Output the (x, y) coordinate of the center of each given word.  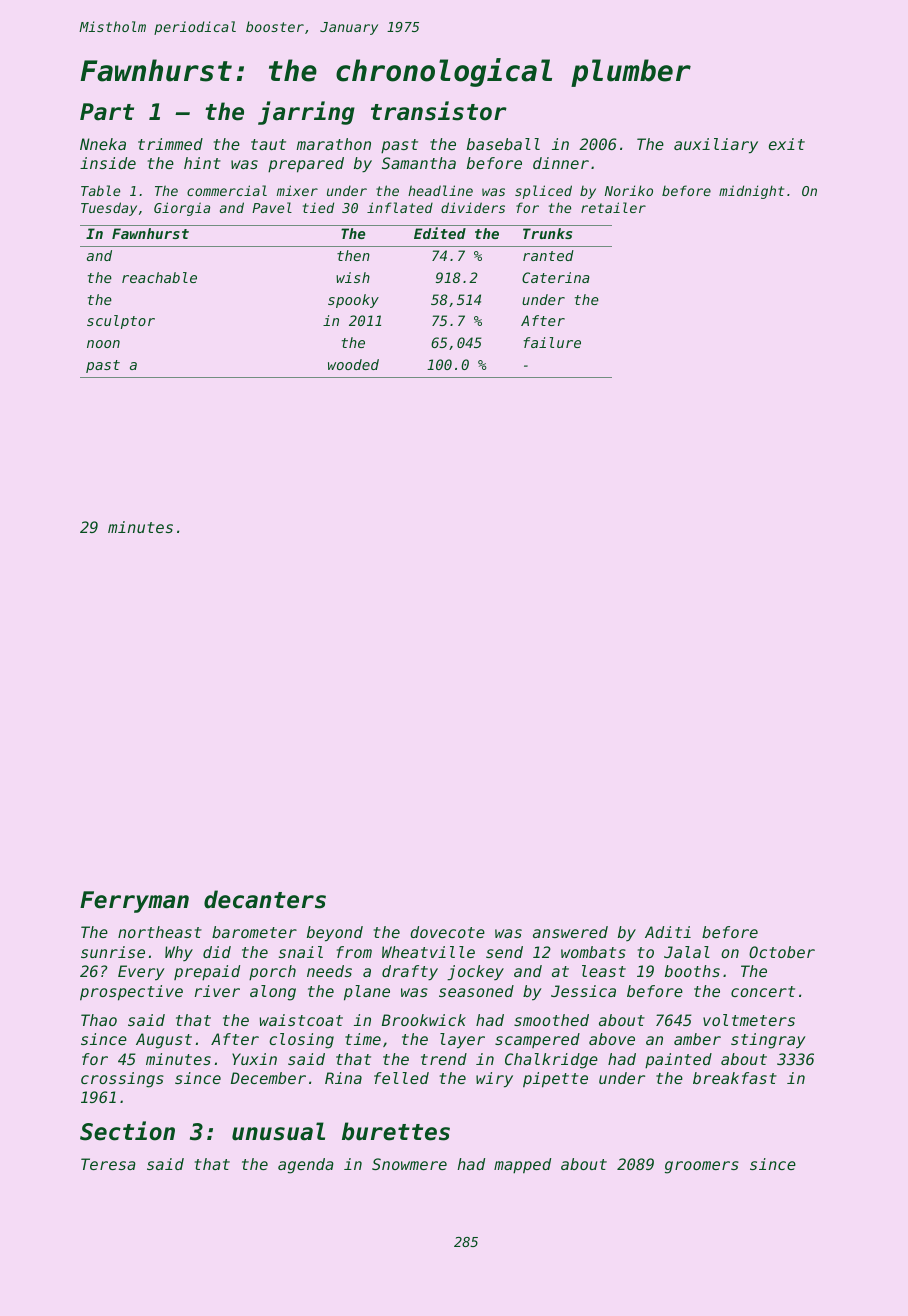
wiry (494, 1080)
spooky (353, 301)
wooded (353, 364)
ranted (548, 255)
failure (552, 342)
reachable (159, 277)
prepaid (207, 972)
